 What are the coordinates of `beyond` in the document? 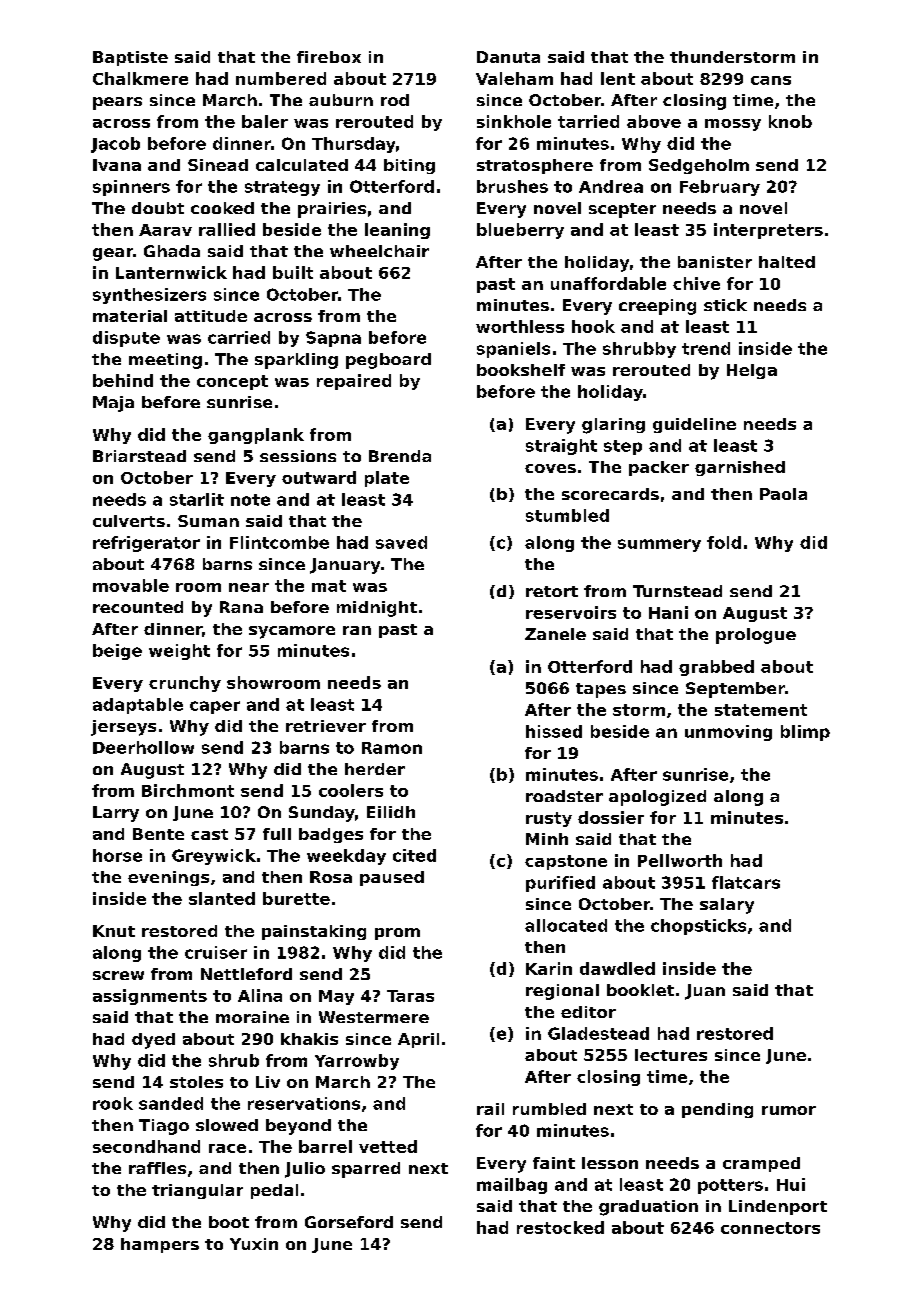 It's located at (298, 1127).
